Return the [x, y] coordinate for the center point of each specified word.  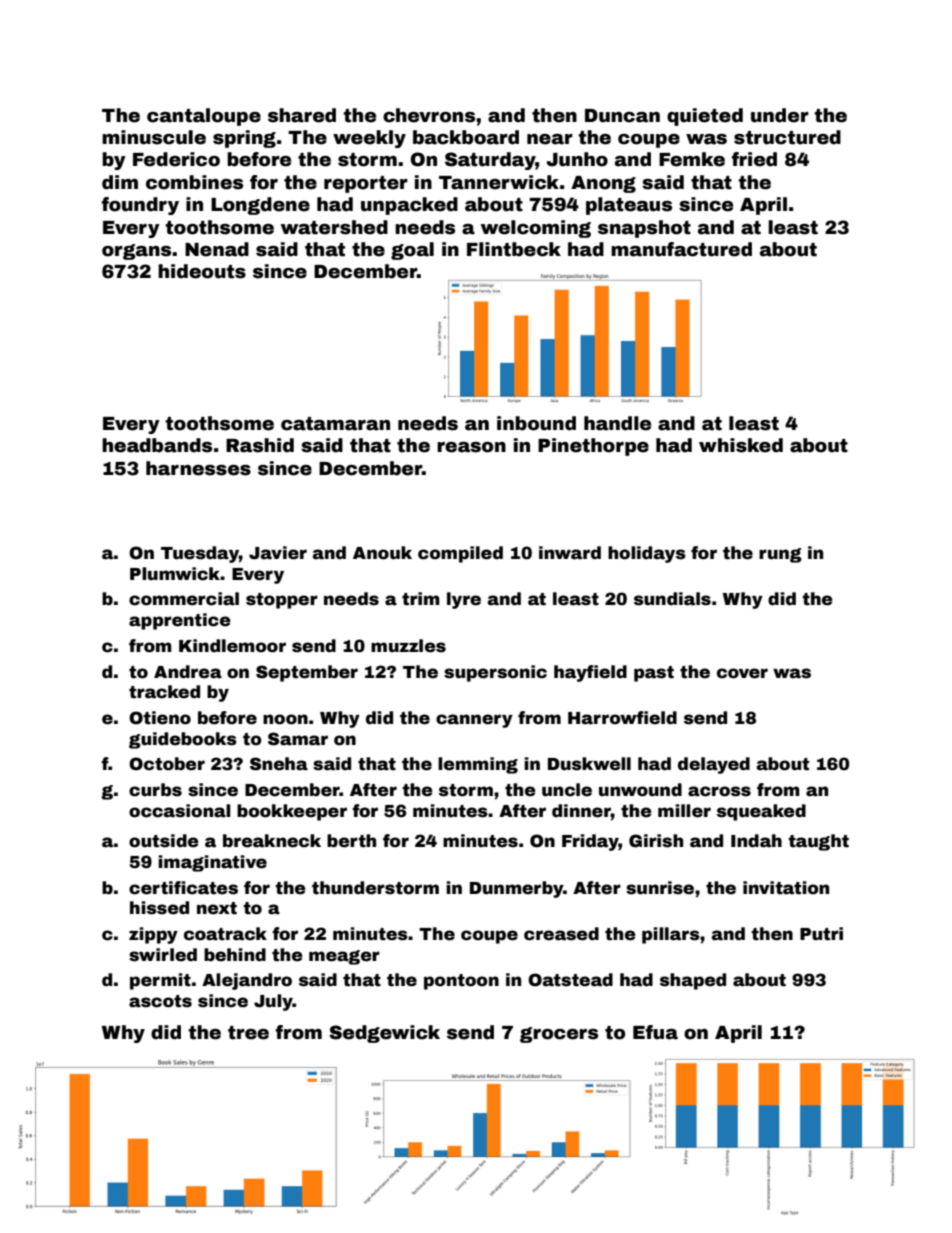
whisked [741, 445]
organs [136, 252]
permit [160, 981]
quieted [705, 117]
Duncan [622, 116]
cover [742, 673]
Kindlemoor [232, 646]
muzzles [408, 646]
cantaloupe [204, 117]
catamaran [335, 424]
